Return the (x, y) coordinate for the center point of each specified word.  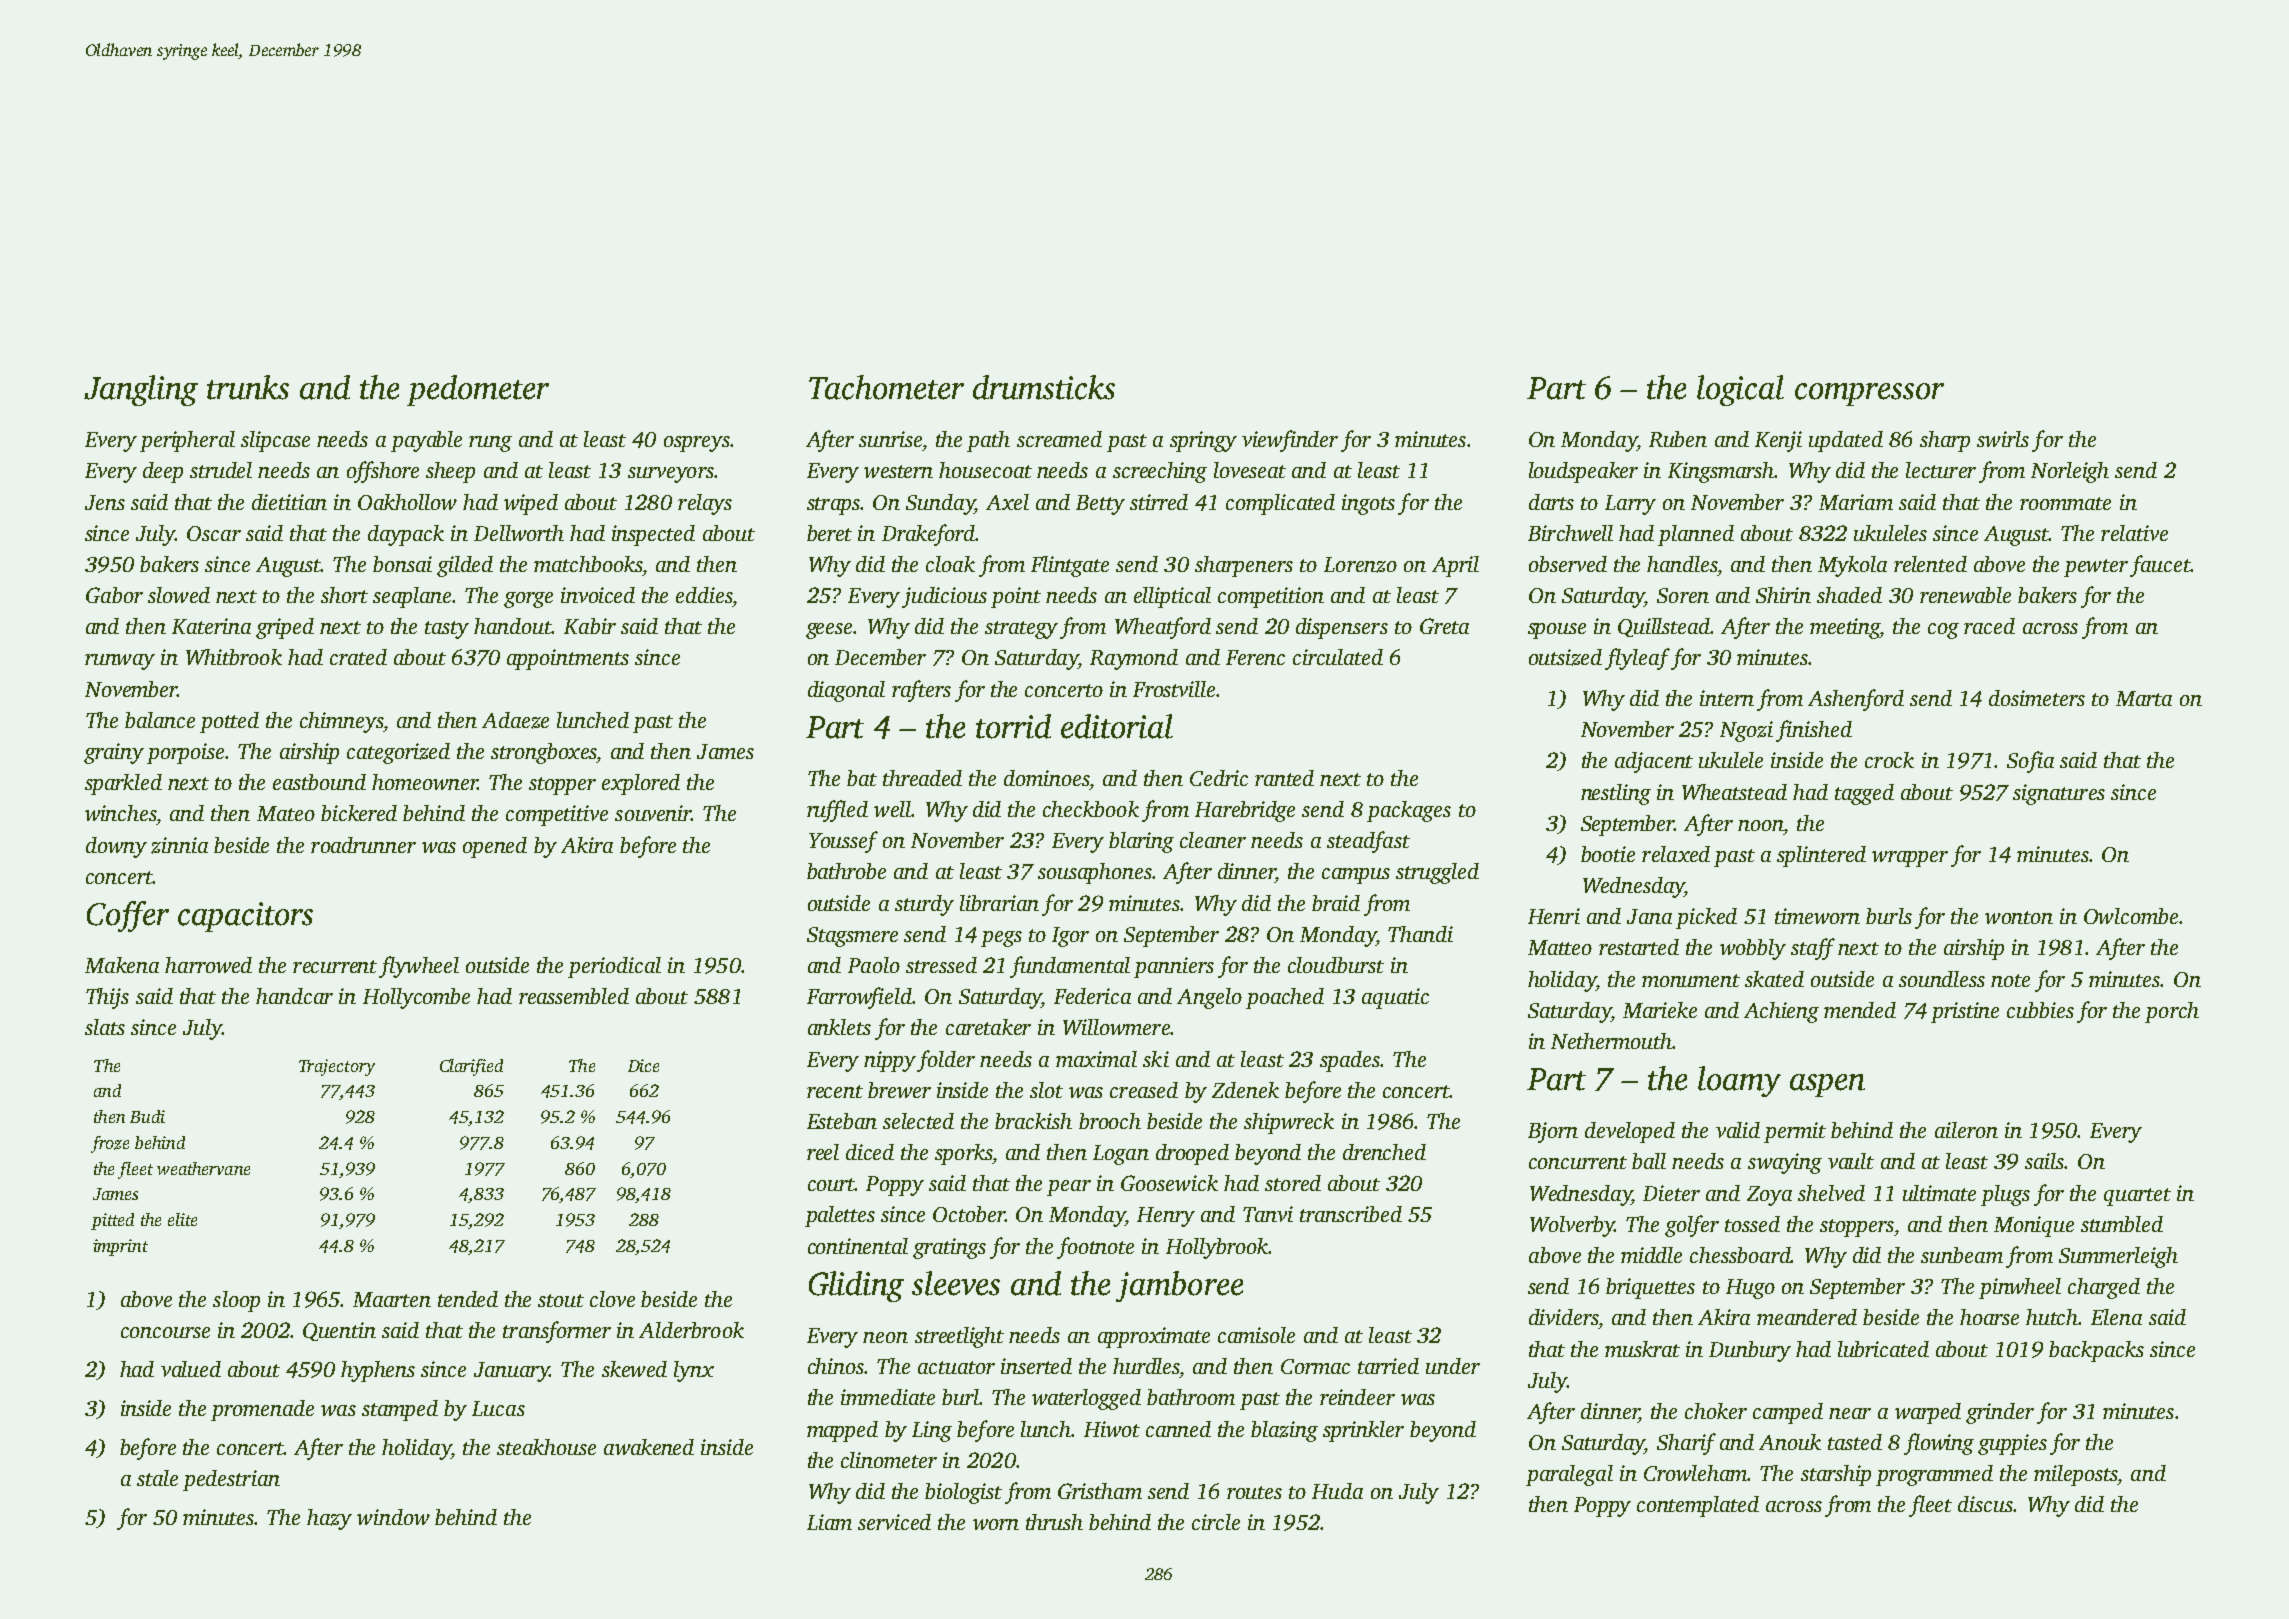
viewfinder (1290, 441)
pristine (1965, 1012)
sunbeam (1962, 1255)
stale (157, 1478)
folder (946, 1061)
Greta (1444, 626)
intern (1727, 698)
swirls (2003, 439)
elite (182, 1219)
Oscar (214, 533)
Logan (1121, 1155)
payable (426, 441)
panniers (1174, 967)
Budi (147, 1116)
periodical (614, 967)
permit (1795, 1132)
